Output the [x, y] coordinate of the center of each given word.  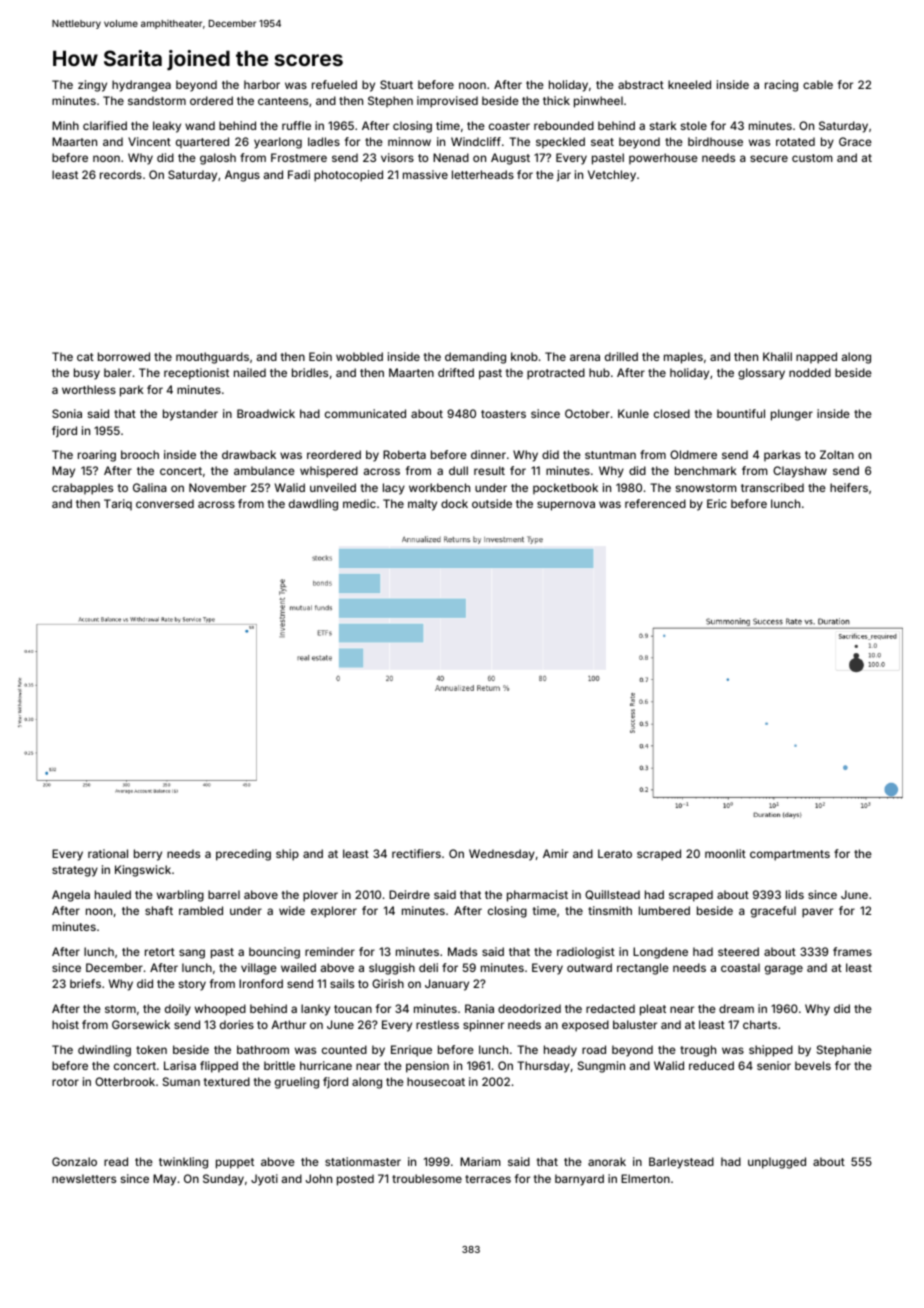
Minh [65, 125]
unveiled [333, 487]
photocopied [348, 176]
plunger [792, 415]
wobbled [359, 356]
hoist [65, 1024]
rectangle [643, 969]
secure [769, 158]
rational [108, 853]
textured [227, 1081]
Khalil [777, 356]
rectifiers [416, 853]
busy [87, 374]
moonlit [725, 853]
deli [428, 967]
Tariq [118, 504]
